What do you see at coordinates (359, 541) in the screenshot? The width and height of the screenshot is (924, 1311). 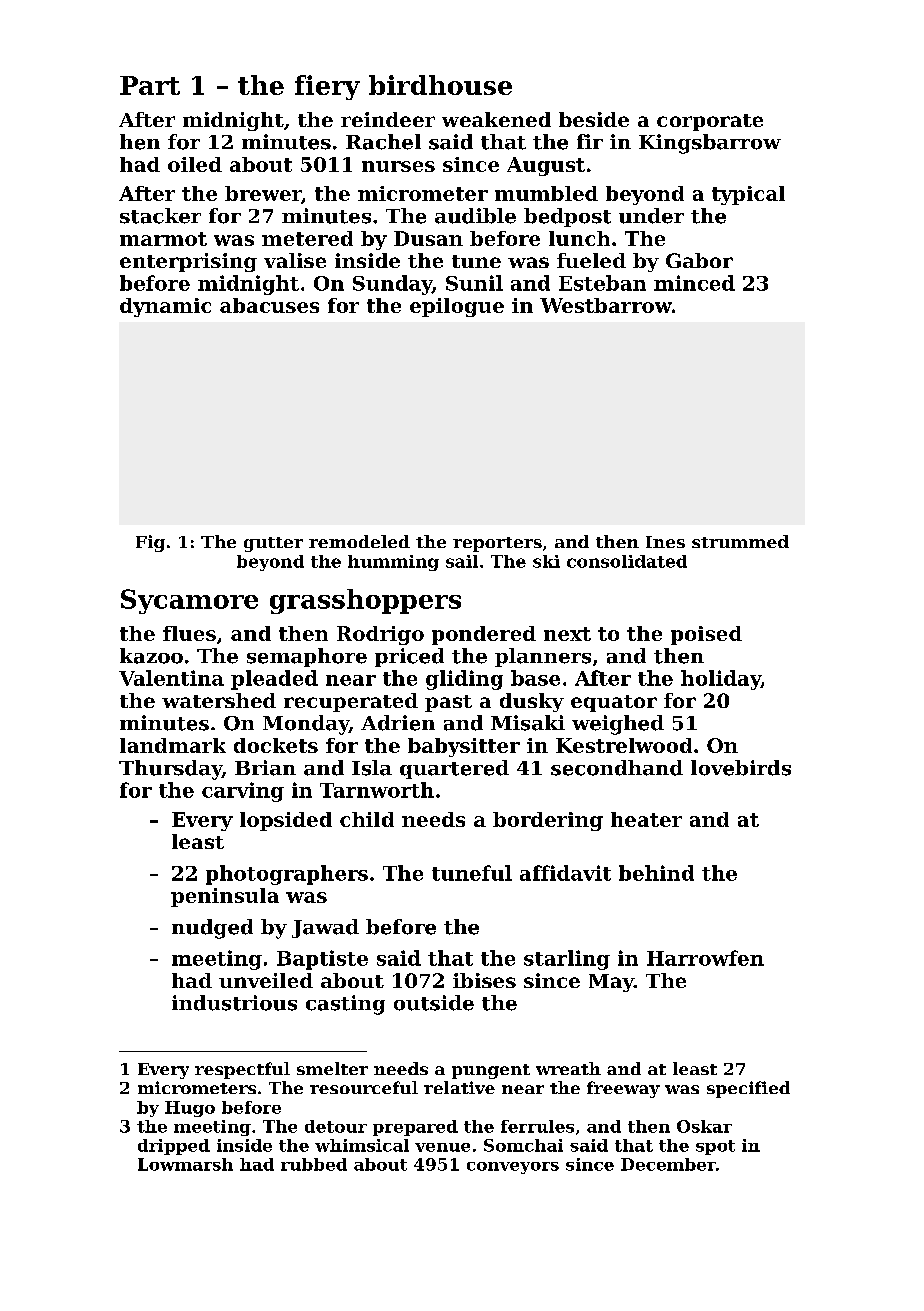 I see `remodeled` at bounding box center [359, 541].
